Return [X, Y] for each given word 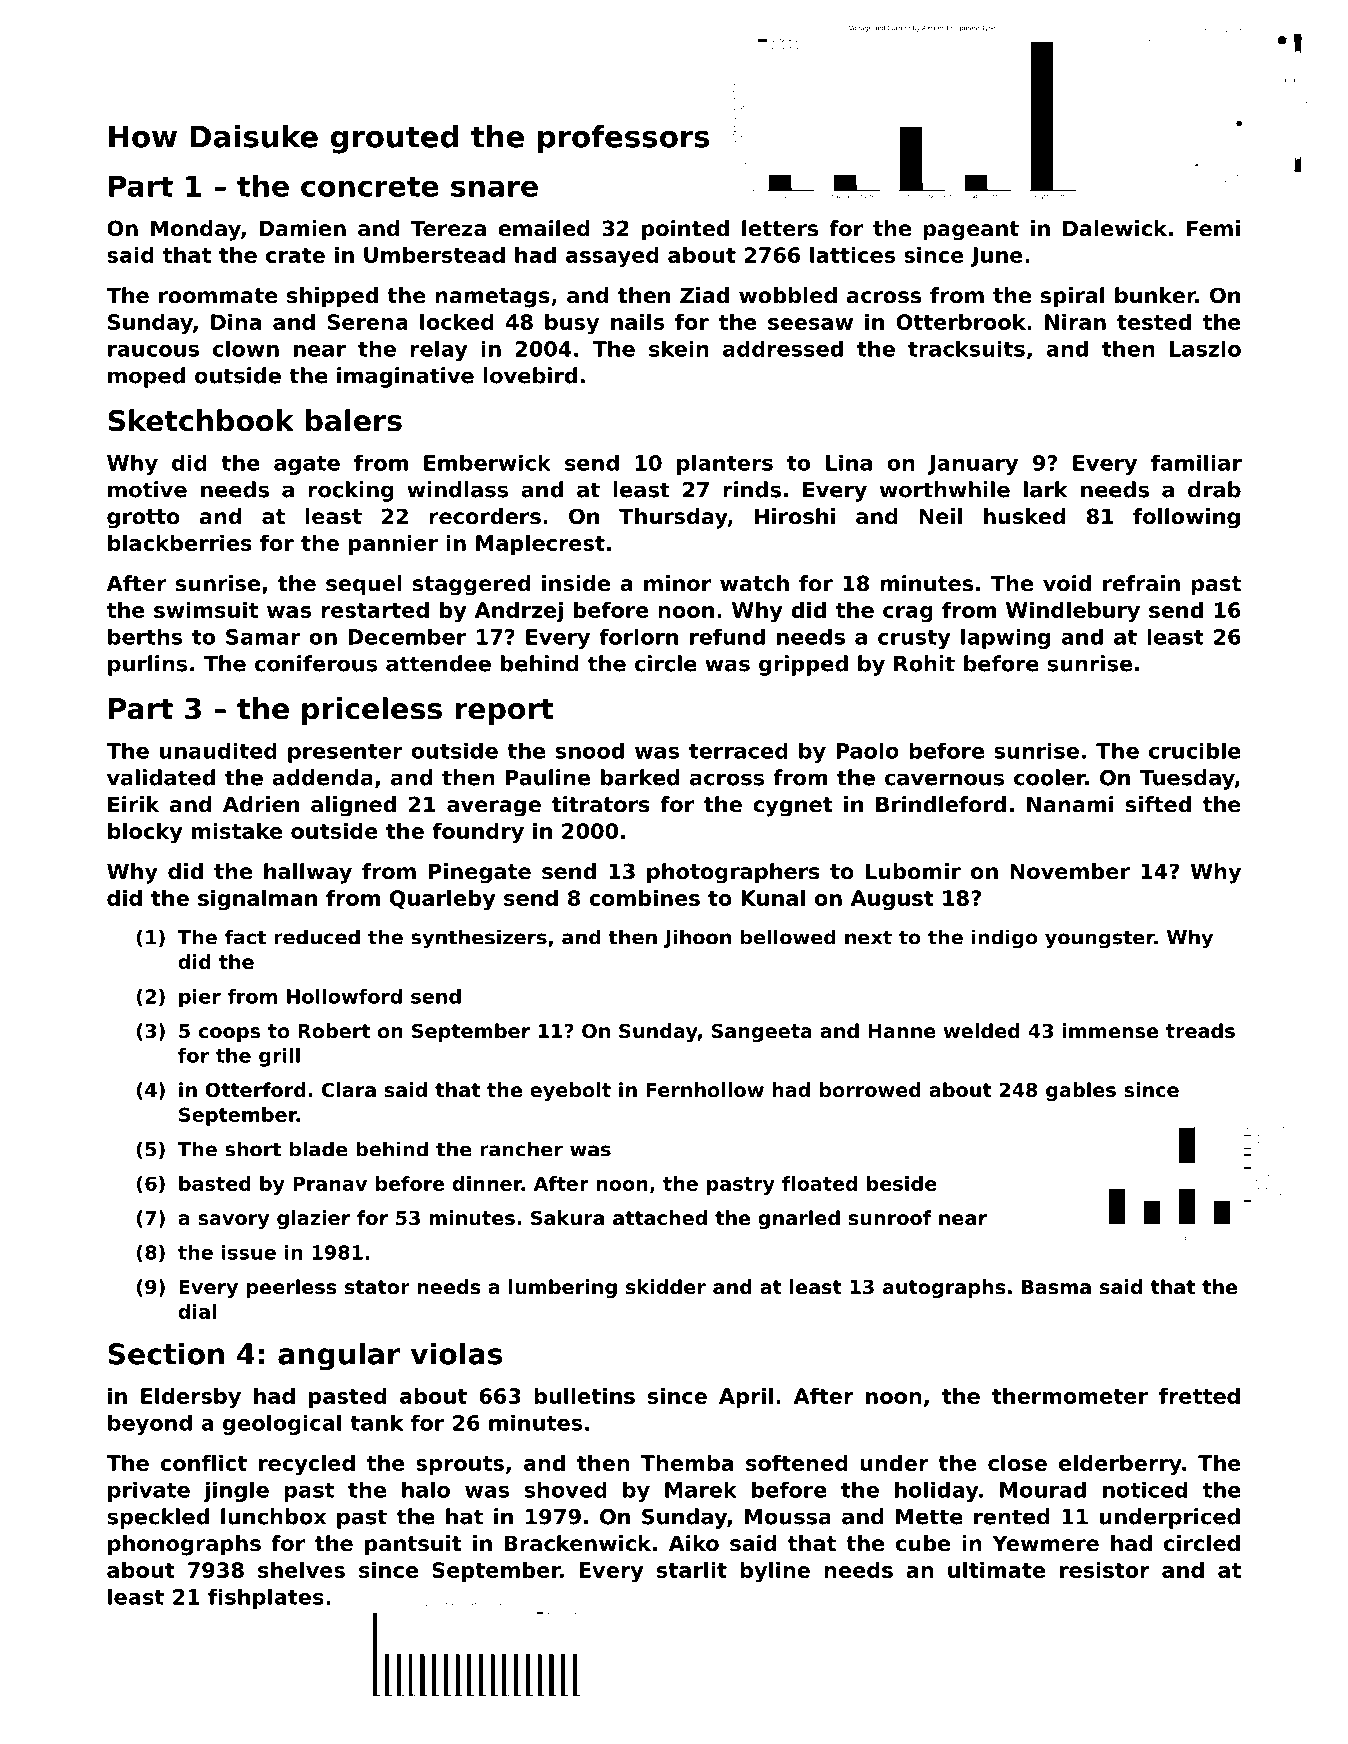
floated [819, 1183]
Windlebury [1073, 612]
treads [1200, 1030]
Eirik [134, 804]
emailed [544, 228]
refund [727, 636]
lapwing [1005, 638]
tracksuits [966, 349]
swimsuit [206, 610]
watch [754, 583]
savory [233, 1221]
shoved [566, 1489]
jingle [236, 1491]
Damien [302, 228]
